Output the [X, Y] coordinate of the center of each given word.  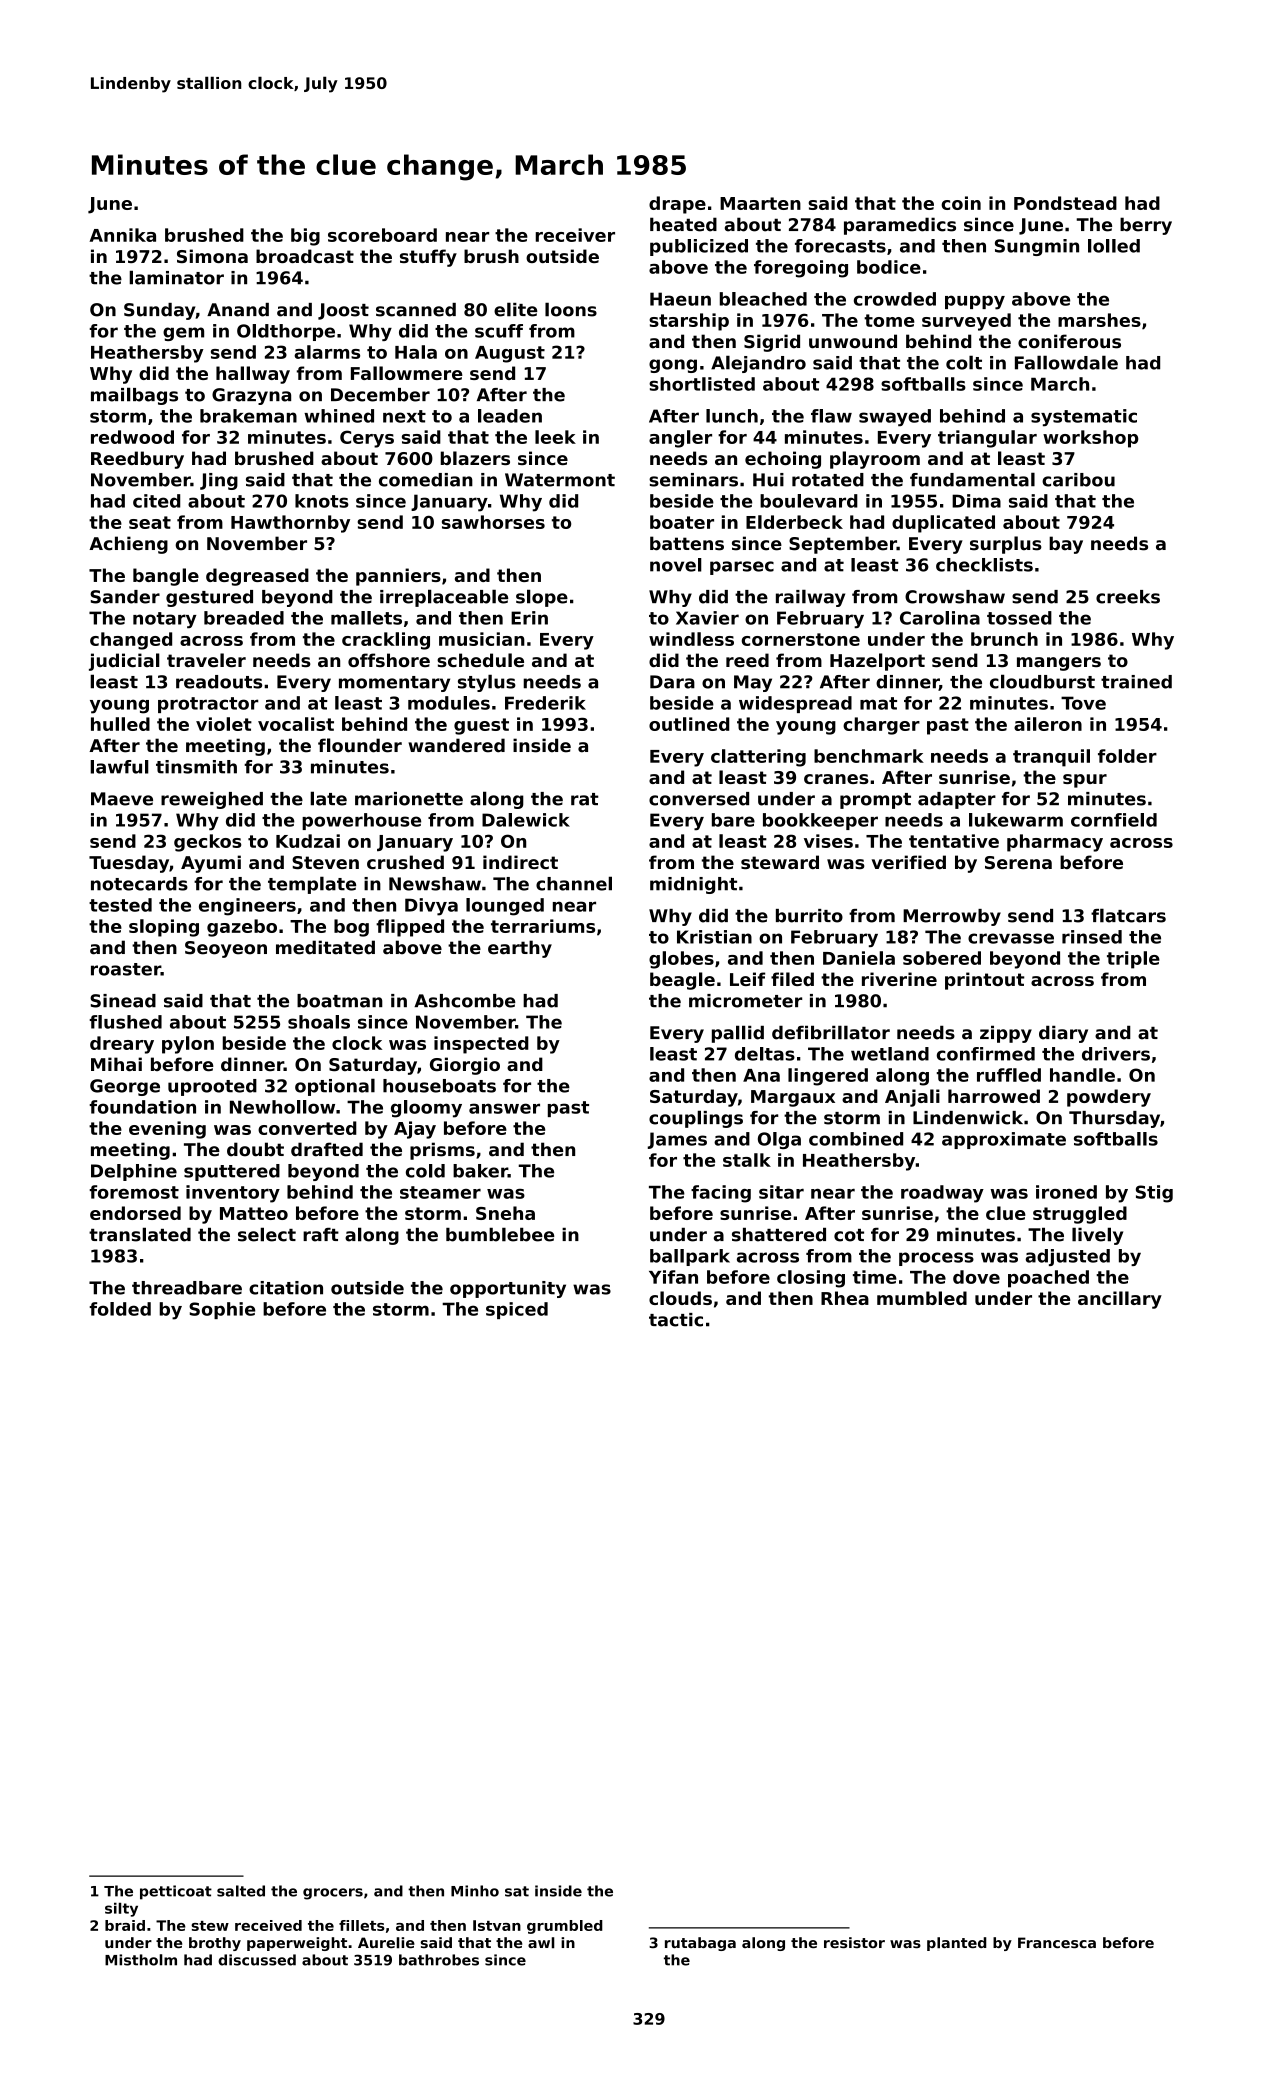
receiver [575, 235]
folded [120, 1309]
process [936, 1259]
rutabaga [700, 1944]
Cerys [367, 439]
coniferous [1069, 341]
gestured [209, 598]
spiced [517, 1310]
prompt [875, 801]
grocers [333, 1894]
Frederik [545, 703]
